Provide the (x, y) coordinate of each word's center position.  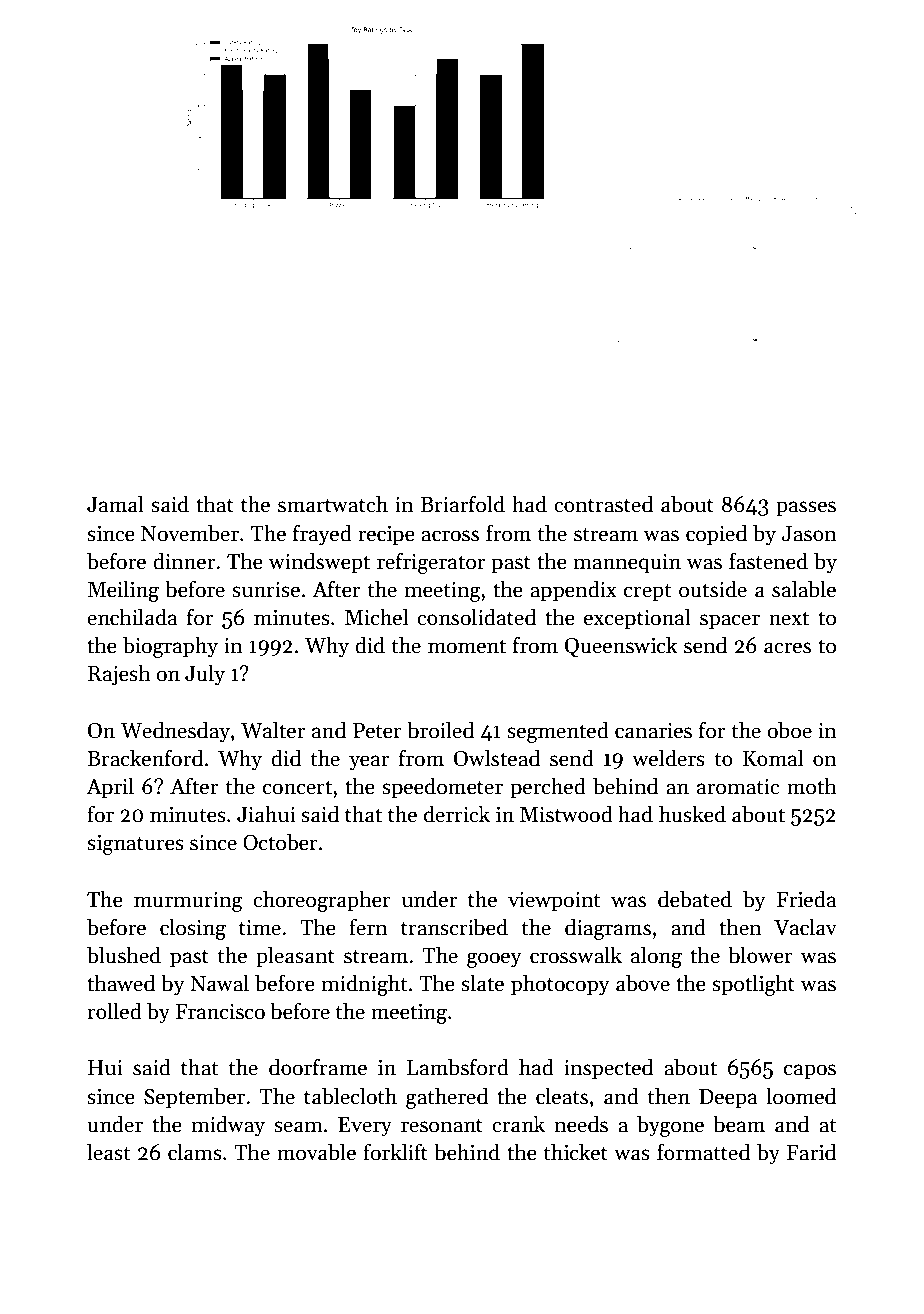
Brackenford (145, 758)
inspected (608, 1069)
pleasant (295, 957)
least (108, 1152)
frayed (322, 535)
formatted (703, 1152)
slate (482, 983)
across (450, 536)
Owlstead (497, 758)
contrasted (603, 504)
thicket (576, 1152)
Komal (773, 758)
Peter (377, 731)
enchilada (132, 617)
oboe (789, 730)
